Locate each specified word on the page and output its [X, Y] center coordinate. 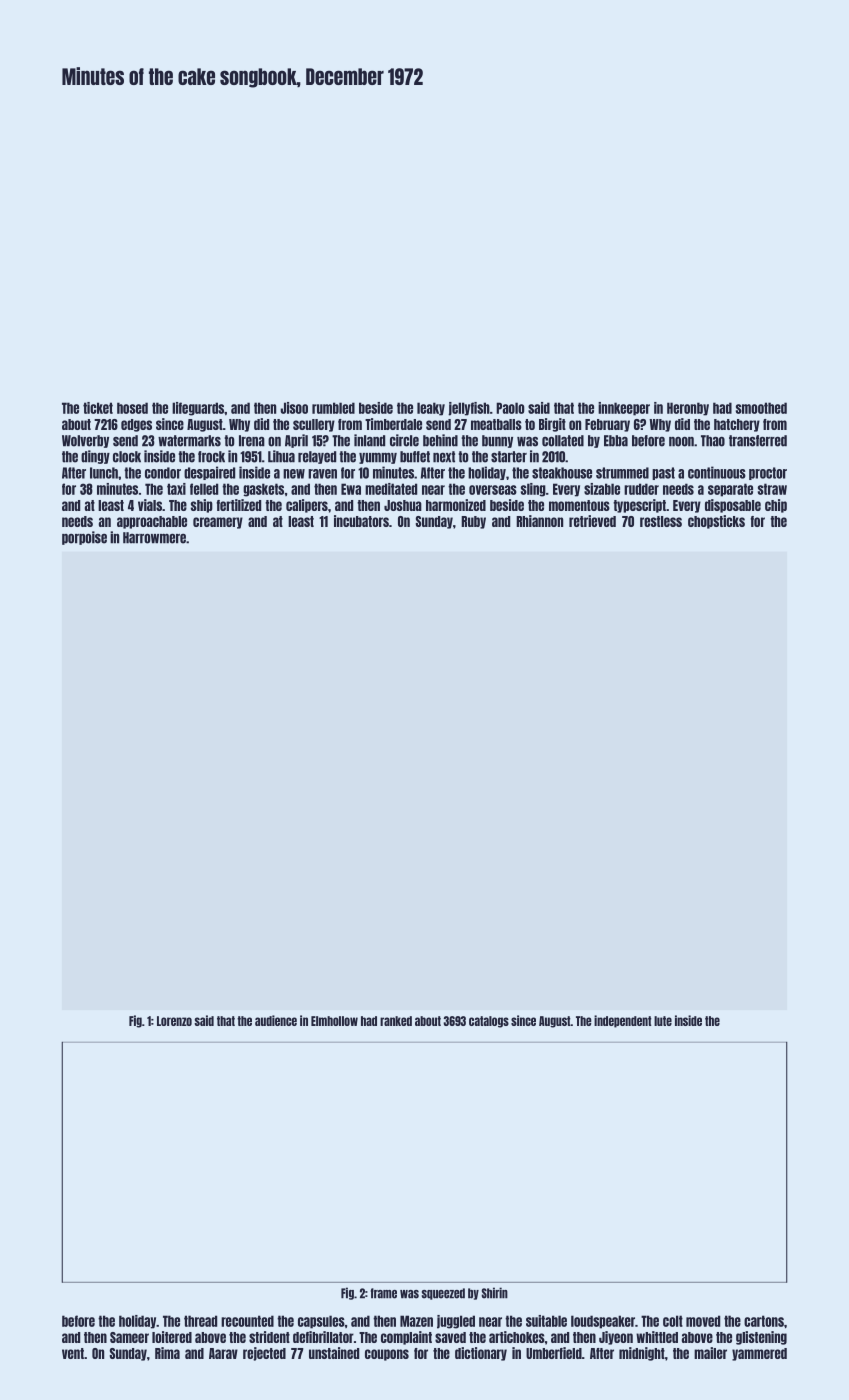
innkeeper [624, 409]
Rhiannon [539, 521]
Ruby [473, 522]
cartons [764, 1321]
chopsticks [716, 522]
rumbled [333, 408]
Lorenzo [174, 1021]
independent [623, 1021]
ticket [98, 408]
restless [661, 521]
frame [384, 1293]
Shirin [494, 1293]
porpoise [84, 538]
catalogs [489, 1022]
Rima [167, 1353]
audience [276, 1020]
